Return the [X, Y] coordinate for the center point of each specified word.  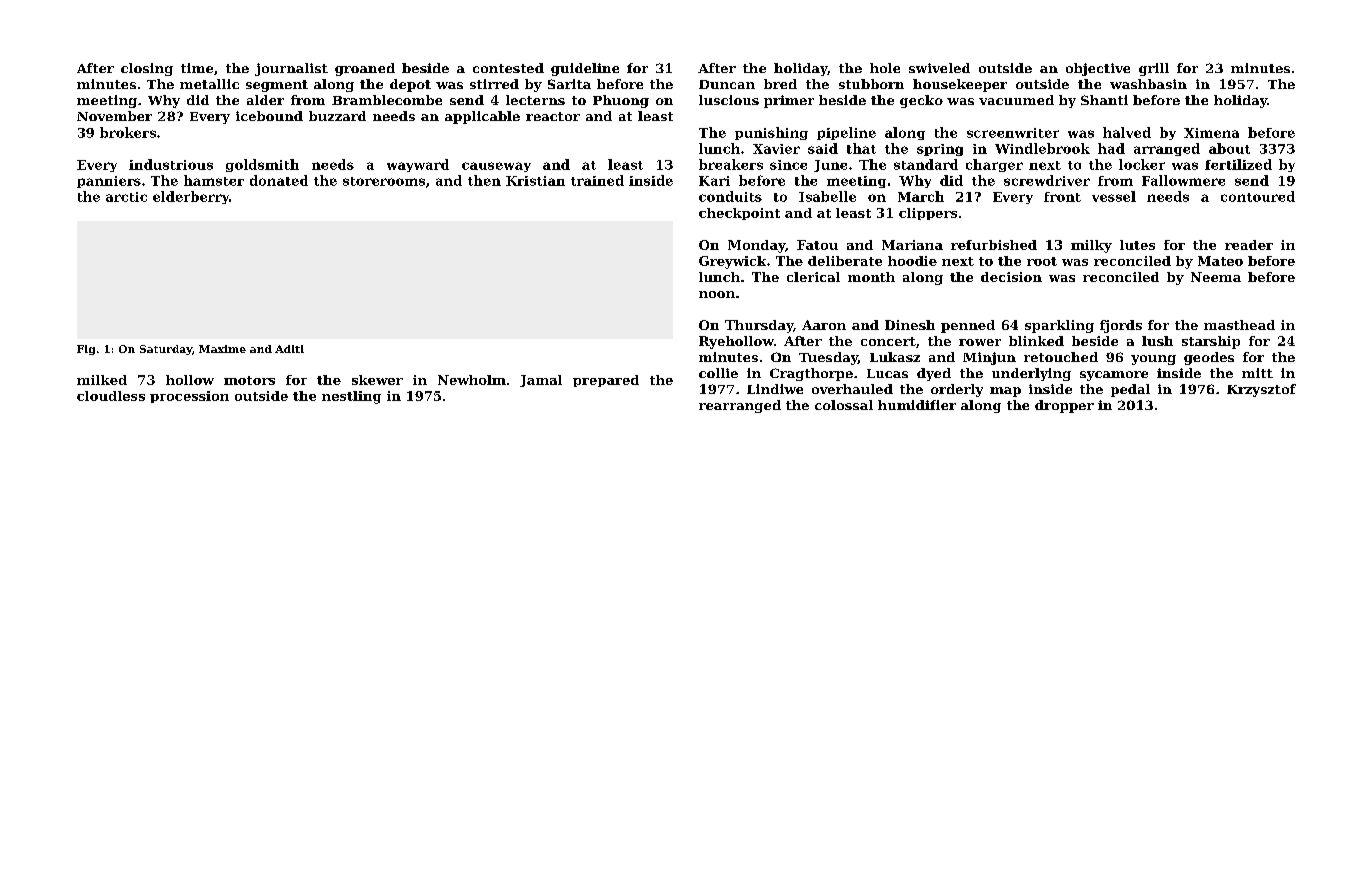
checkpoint [739, 214]
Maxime [222, 349]
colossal [844, 405]
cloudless [111, 396]
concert [888, 341]
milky [1091, 246]
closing [147, 69]
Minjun [989, 358]
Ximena [1211, 133]
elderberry [191, 197]
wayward [418, 165]
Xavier [776, 149]
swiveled [939, 68]
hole [885, 68]
